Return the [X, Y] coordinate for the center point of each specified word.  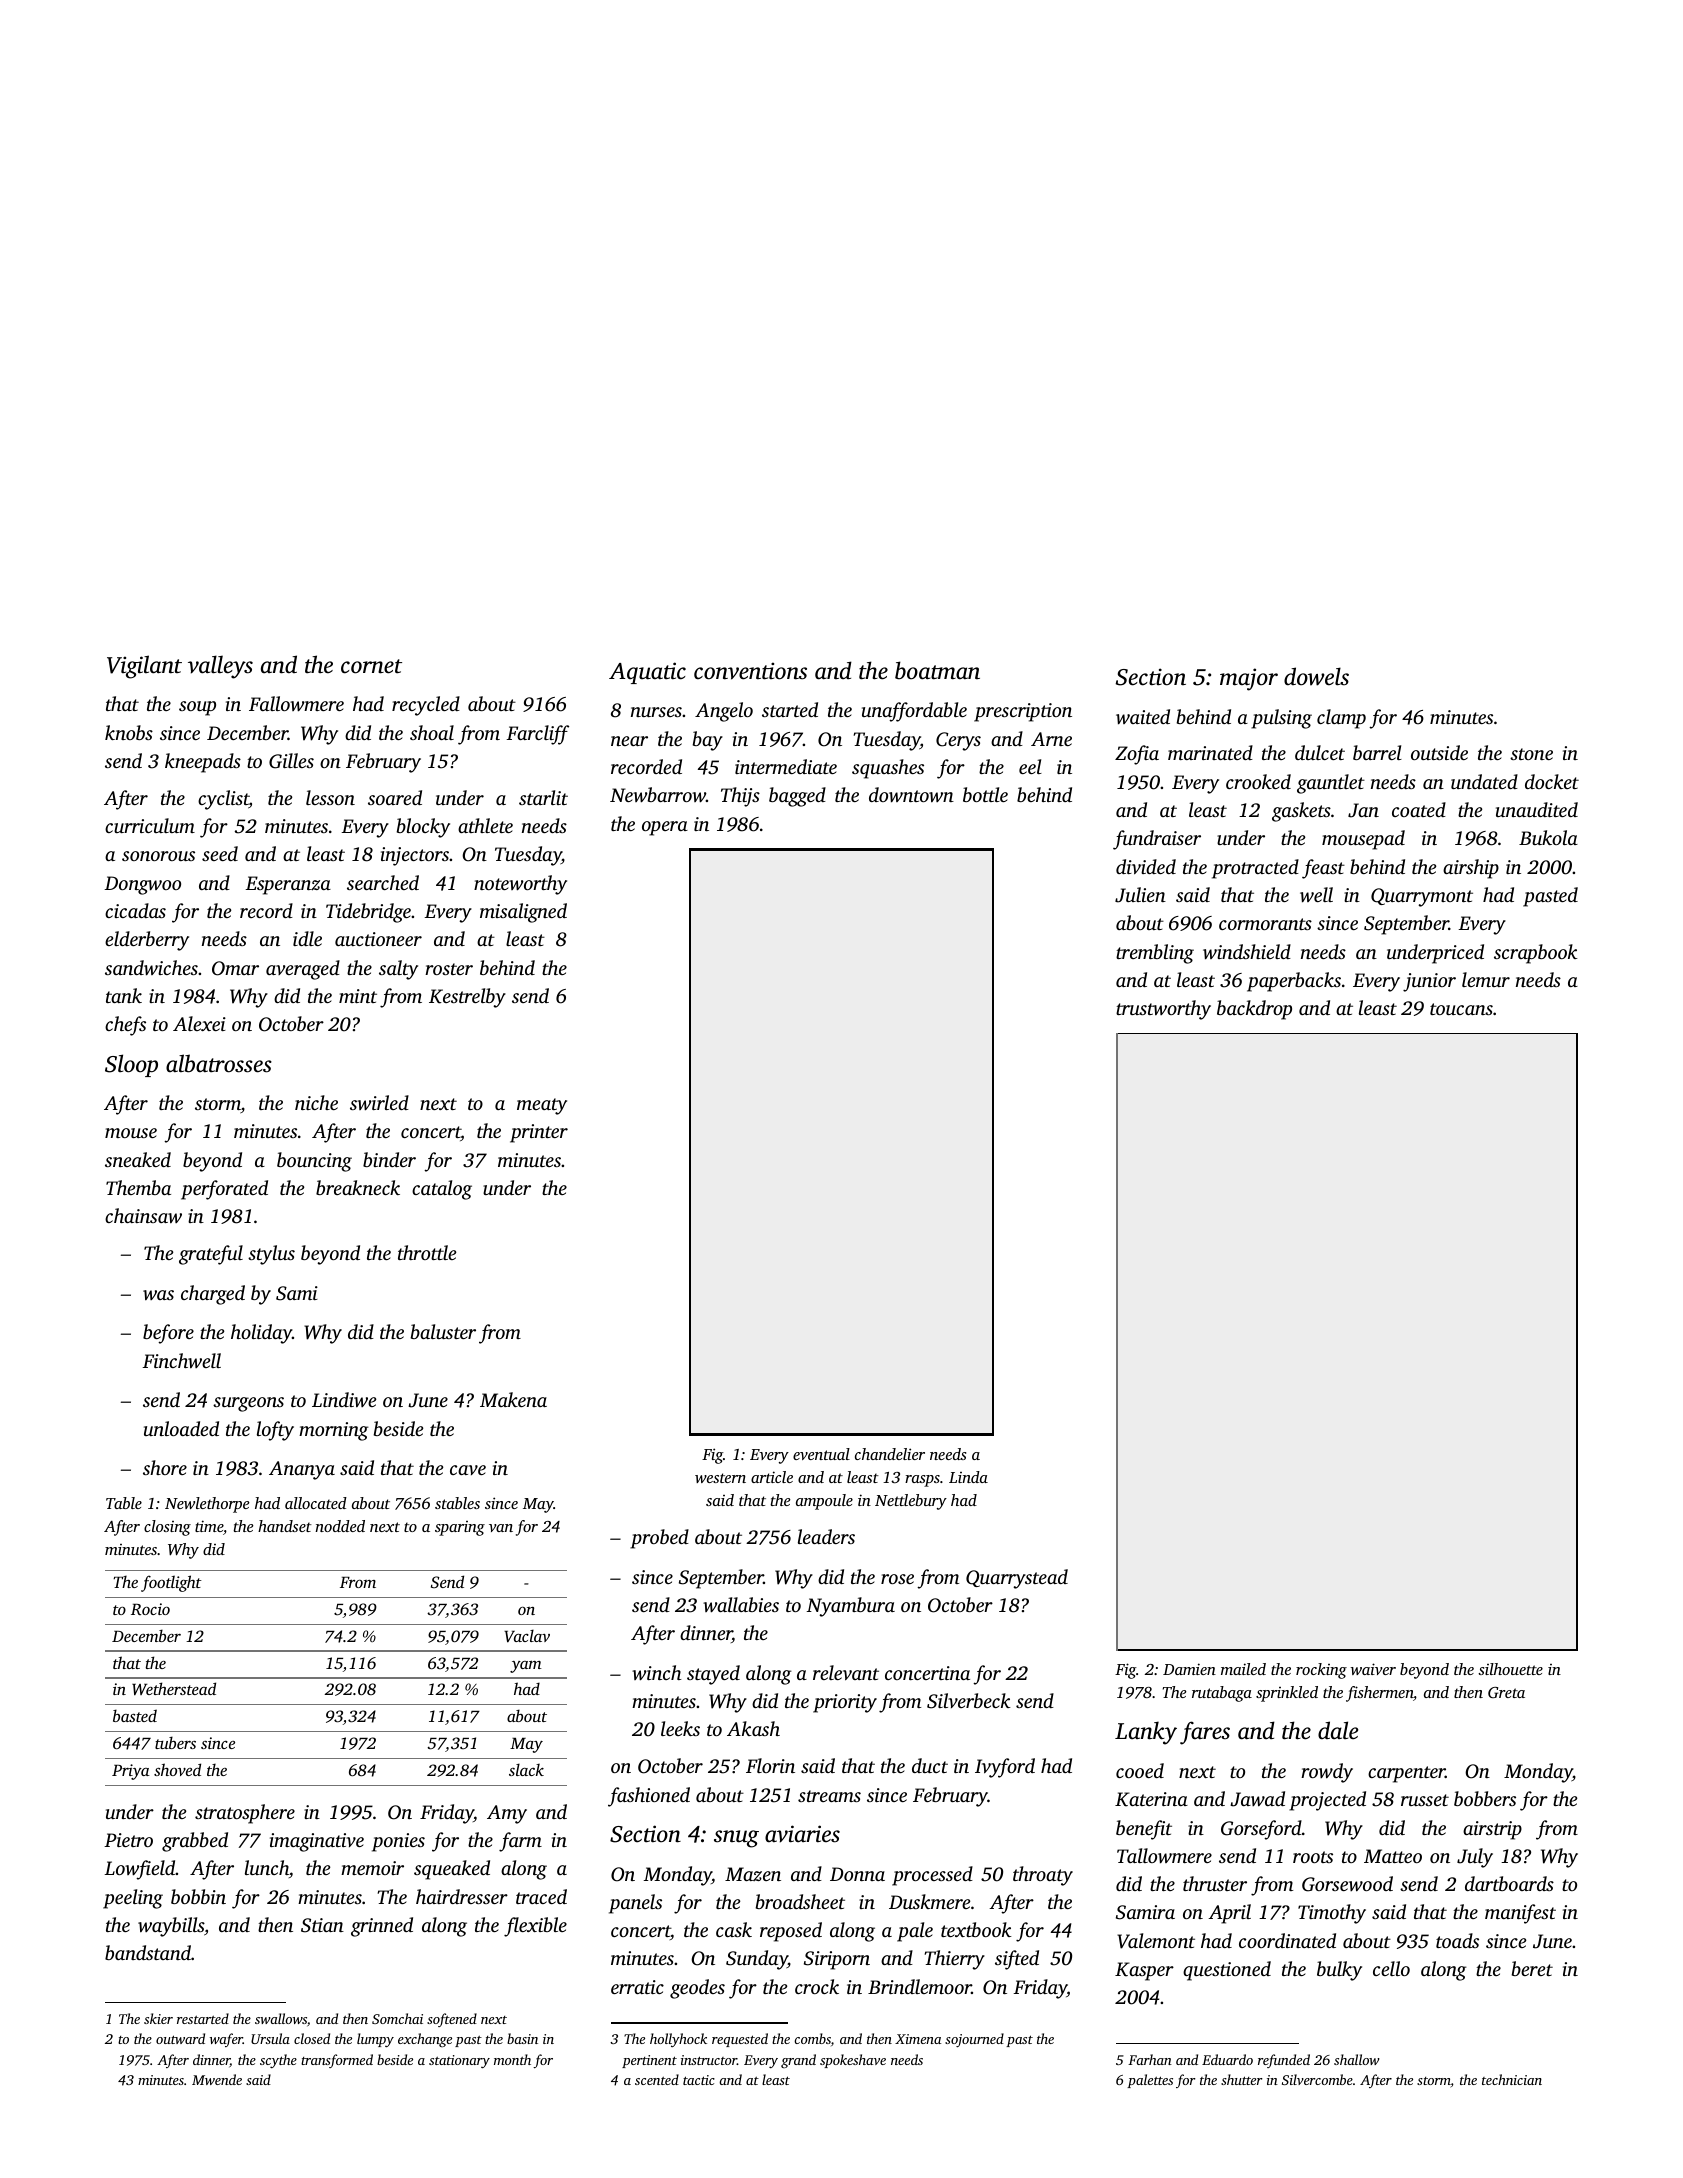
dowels [1316, 676]
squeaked [452, 1870]
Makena [513, 1399]
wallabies [741, 1604]
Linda [968, 1477]
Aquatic [647, 673]
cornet [371, 666]
